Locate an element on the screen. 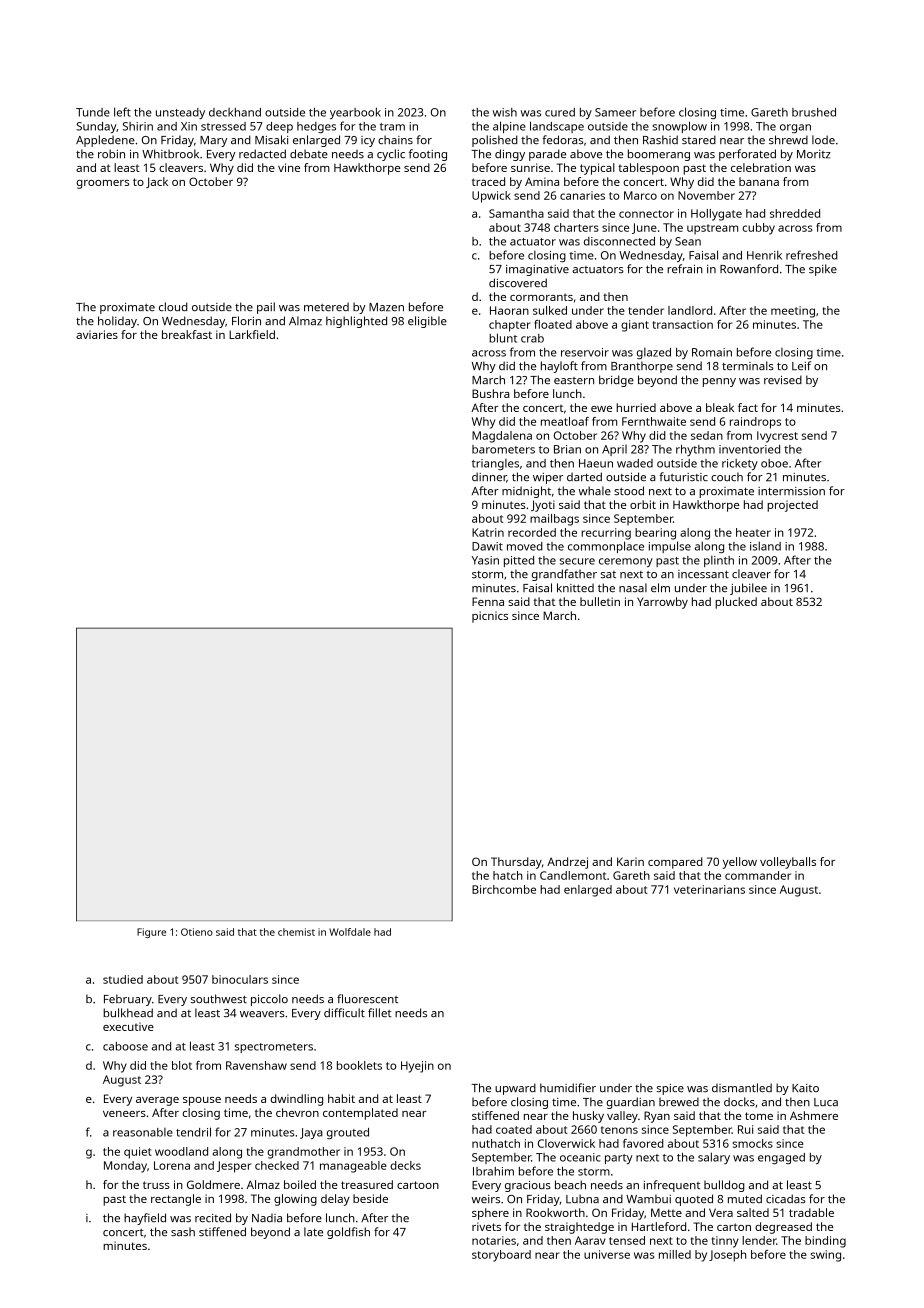  breakfast is located at coordinates (187, 334).
